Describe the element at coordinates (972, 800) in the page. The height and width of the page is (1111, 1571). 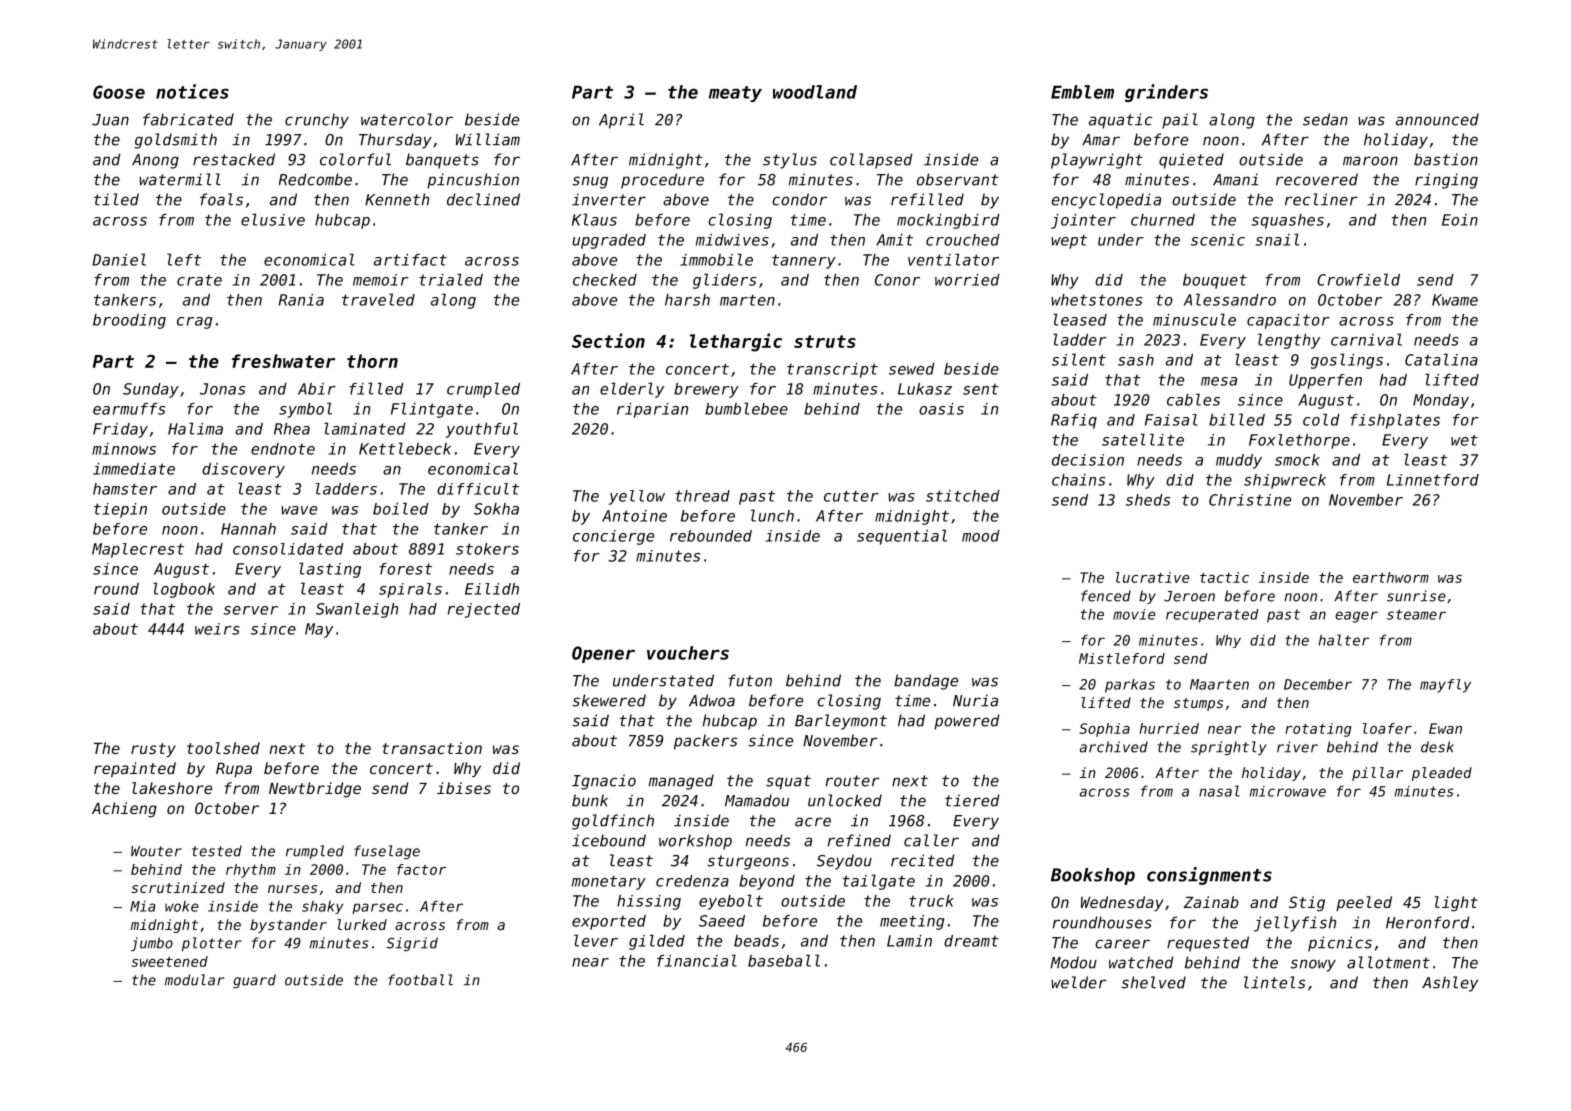
I see `tiered` at that location.
